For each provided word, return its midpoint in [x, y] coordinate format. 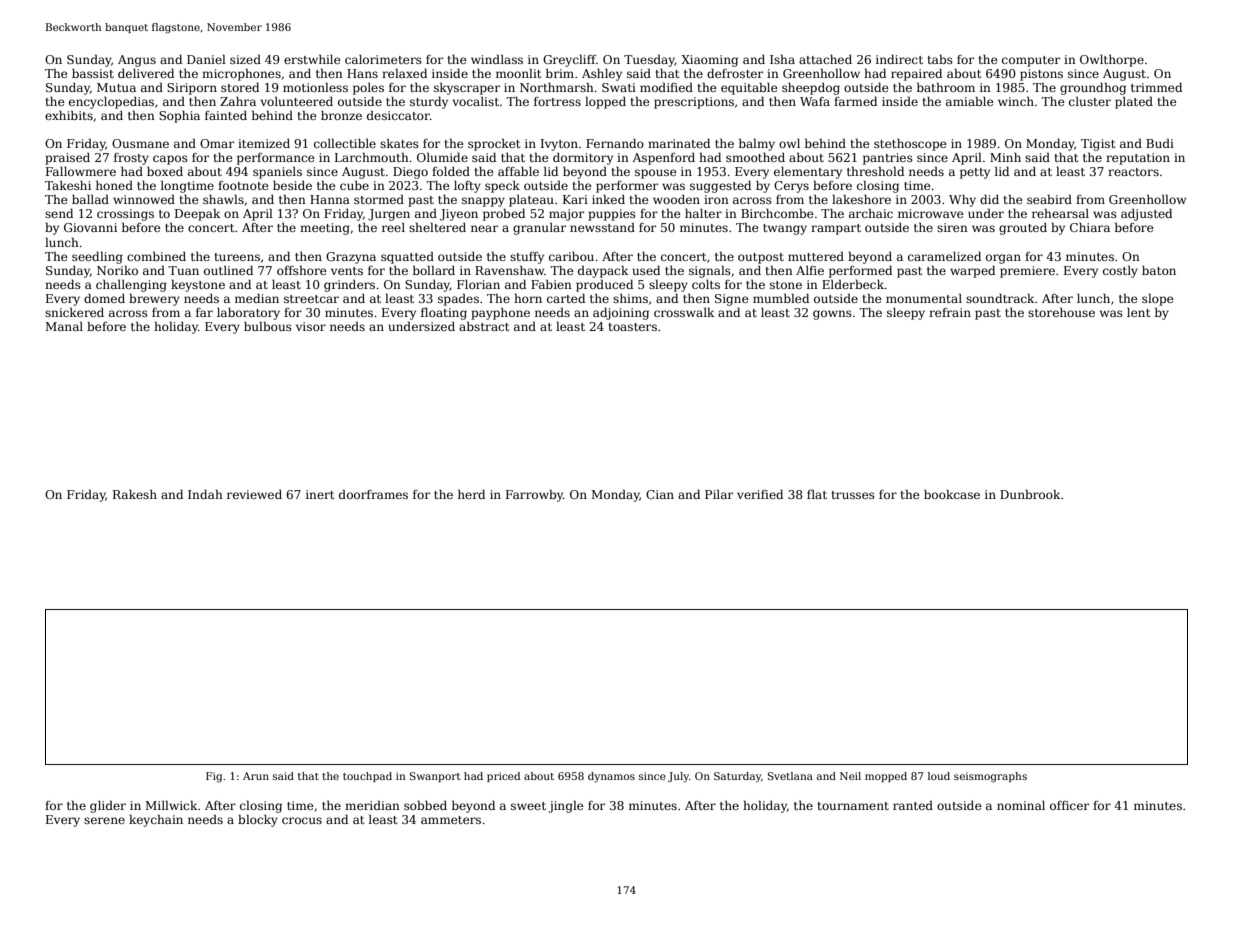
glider [108, 806]
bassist [93, 73]
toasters [632, 327]
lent [1138, 312]
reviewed [254, 494]
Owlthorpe [1112, 60]
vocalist [475, 101]
